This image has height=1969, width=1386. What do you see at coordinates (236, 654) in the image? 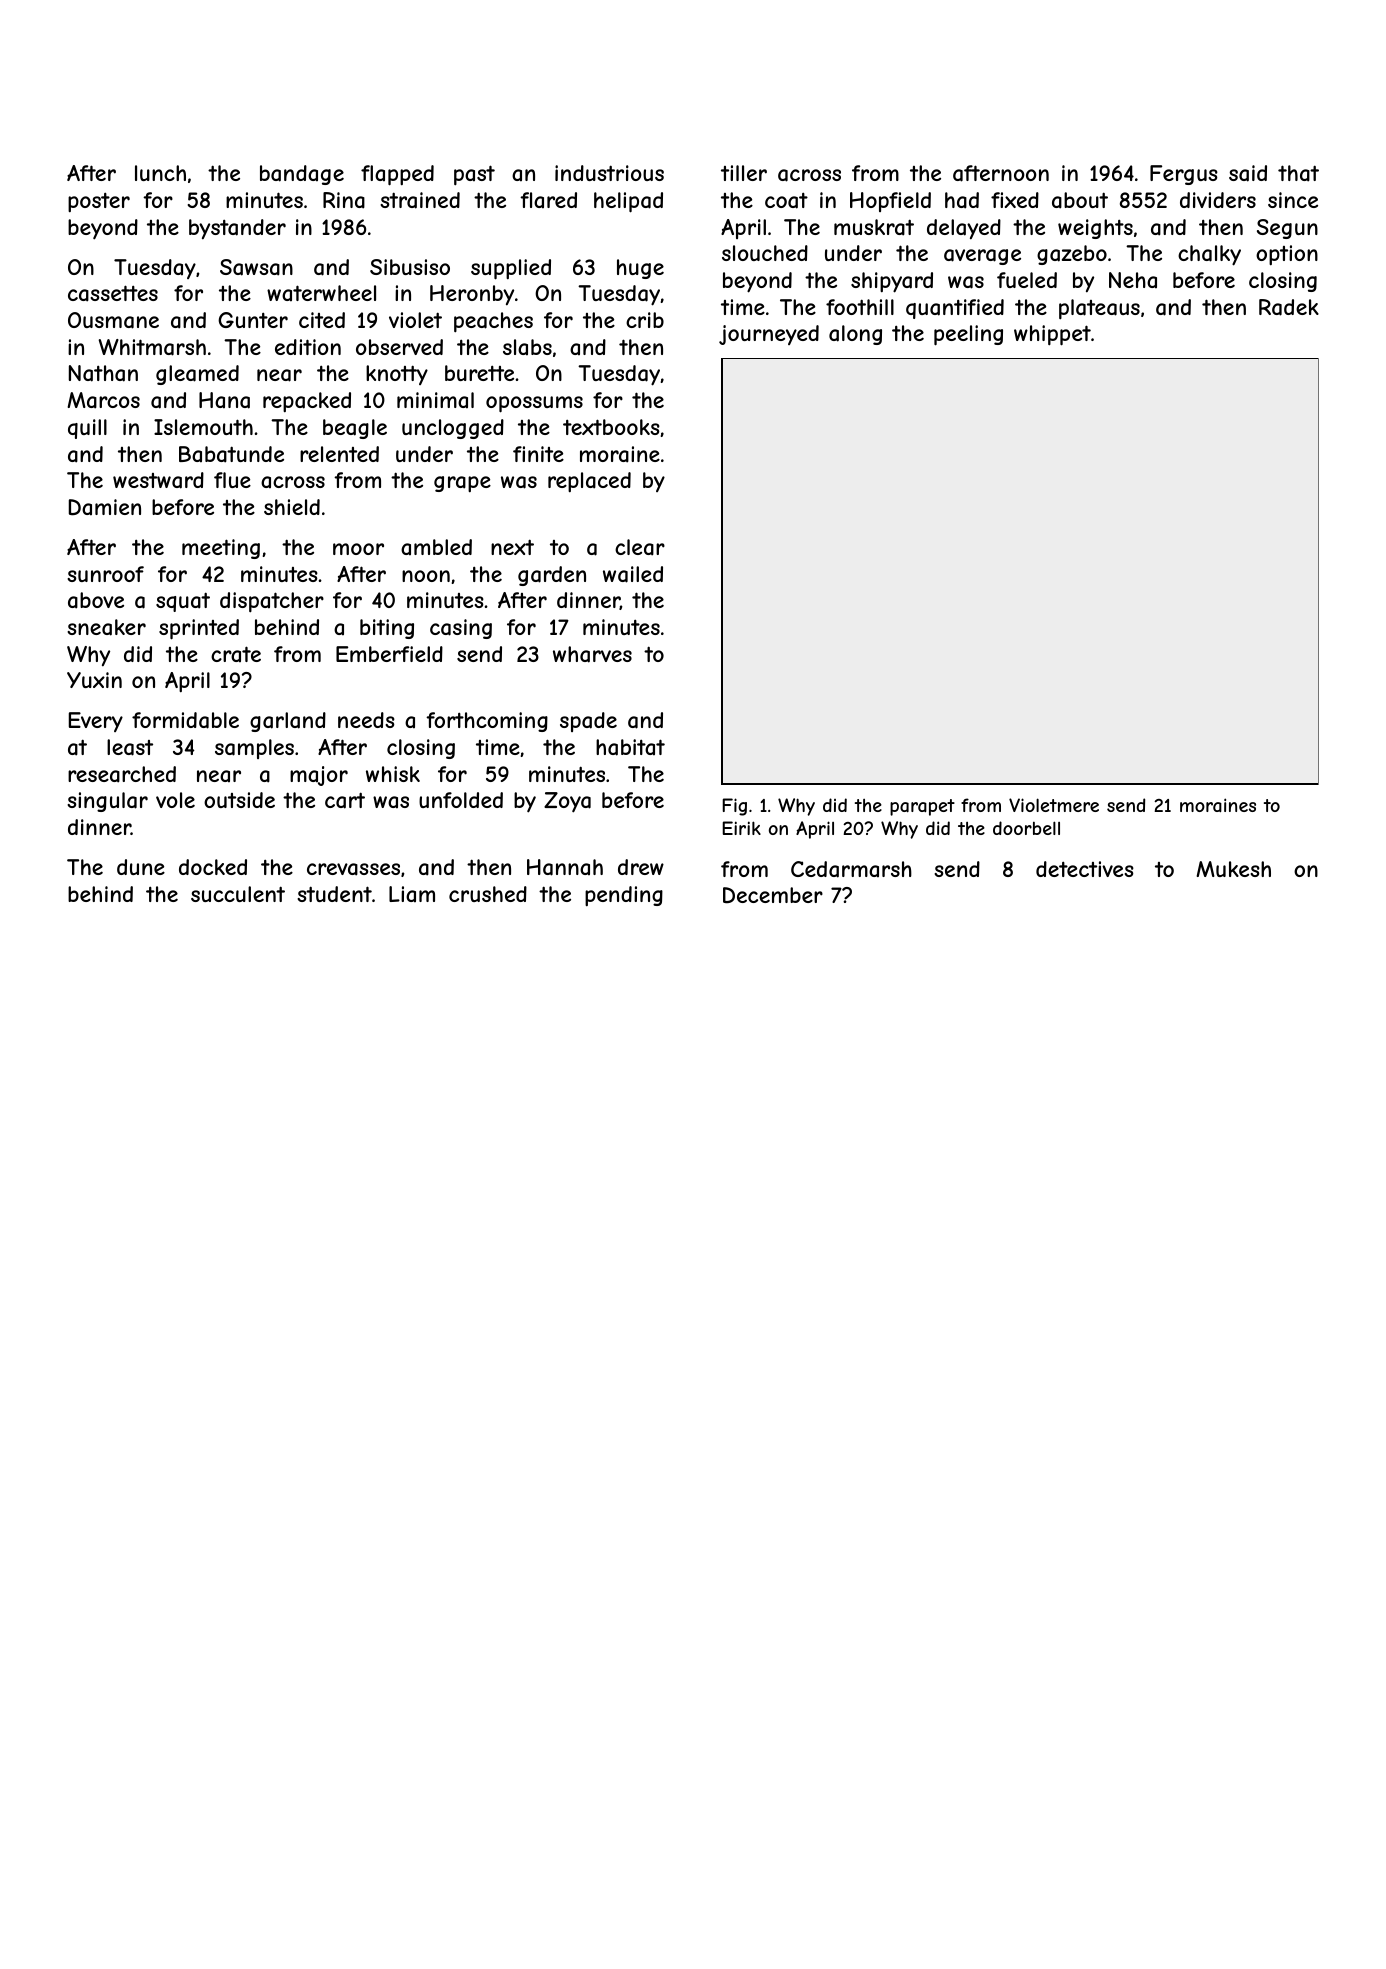
I see `crate` at bounding box center [236, 654].
